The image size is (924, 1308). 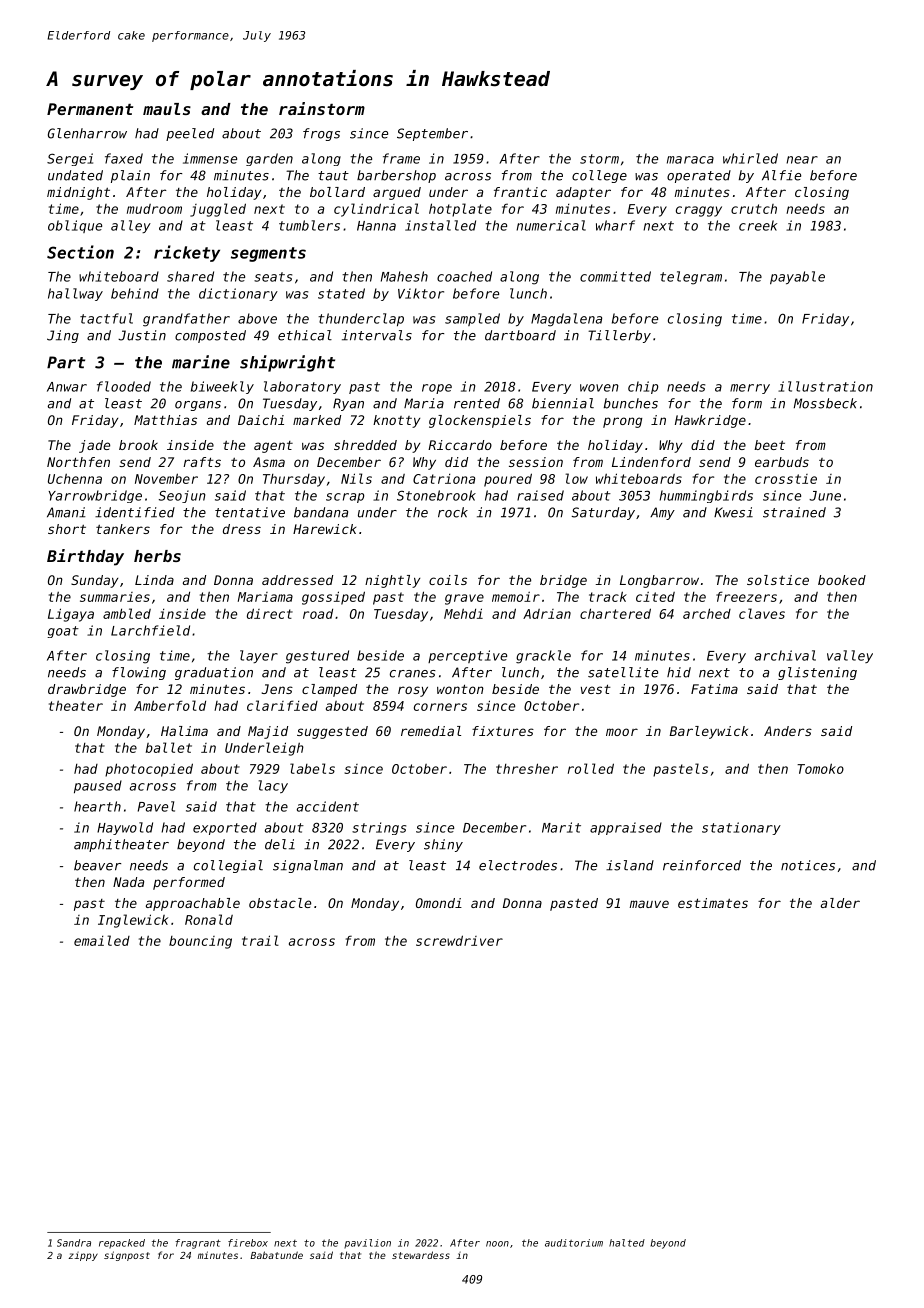 I want to click on tentative, so click(x=250, y=512).
